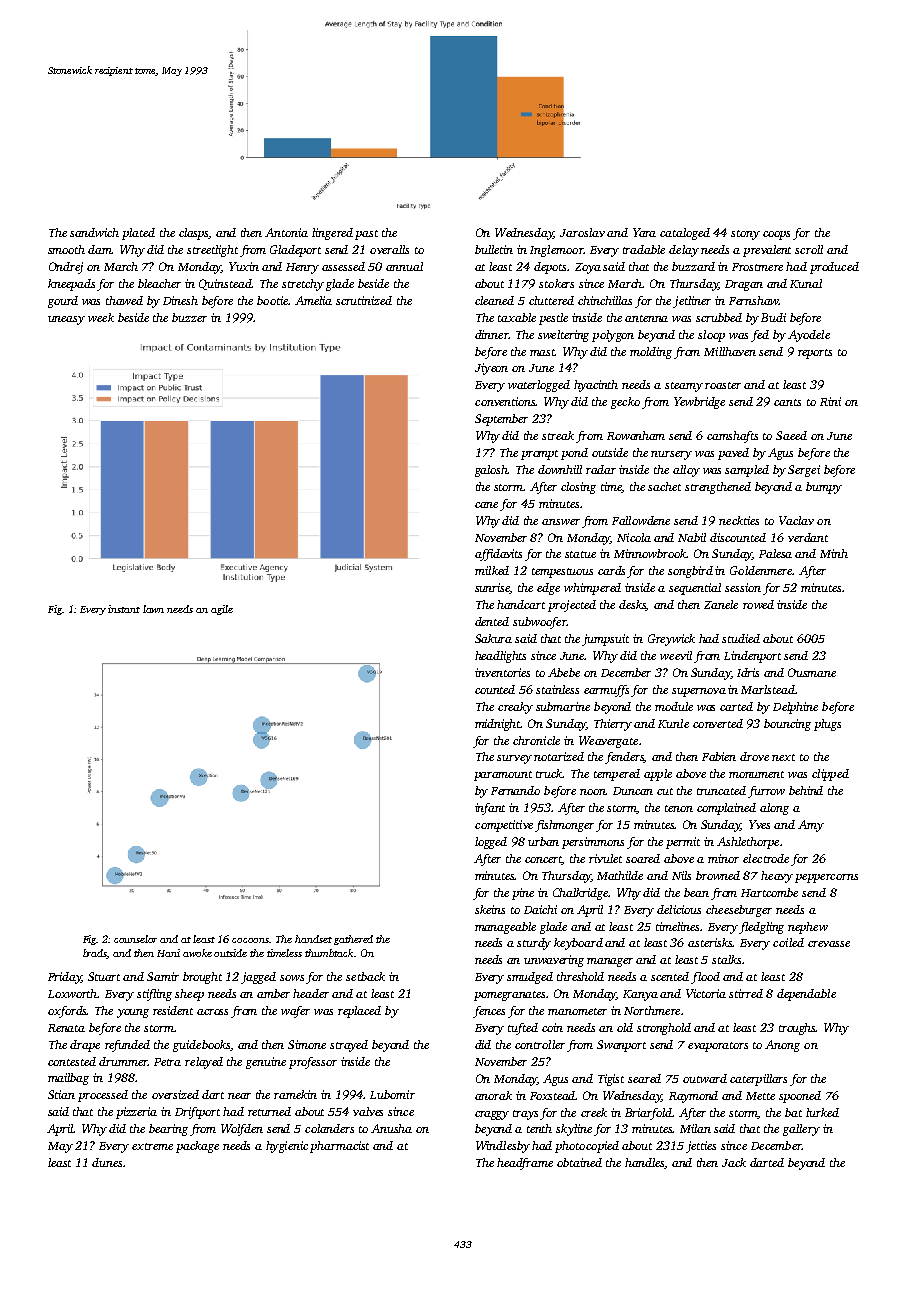 The image size is (908, 1316). What do you see at coordinates (620, 875) in the image?
I see `Mathilde` at bounding box center [620, 875].
